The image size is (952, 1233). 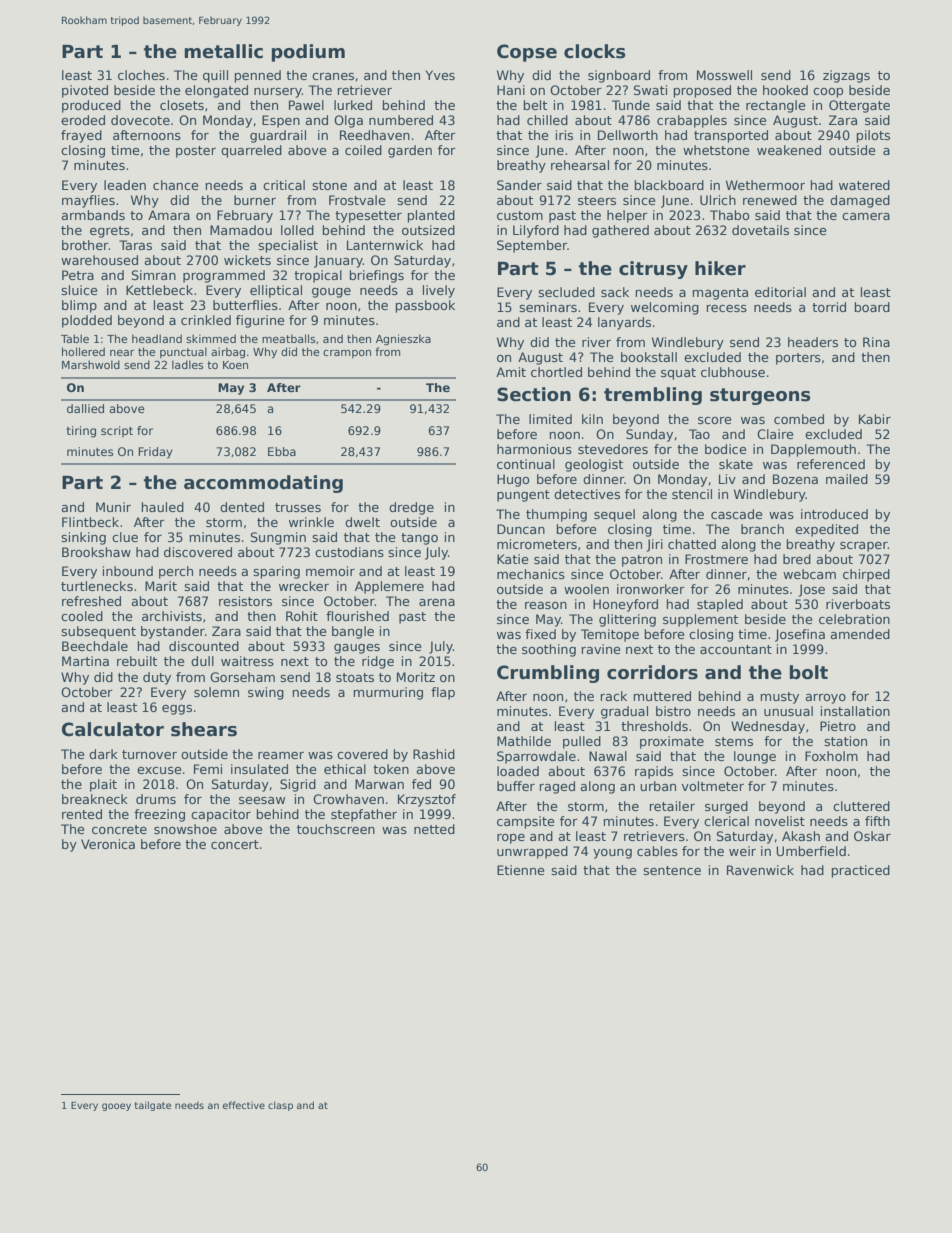 I want to click on pivoted, so click(x=85, y=91).
